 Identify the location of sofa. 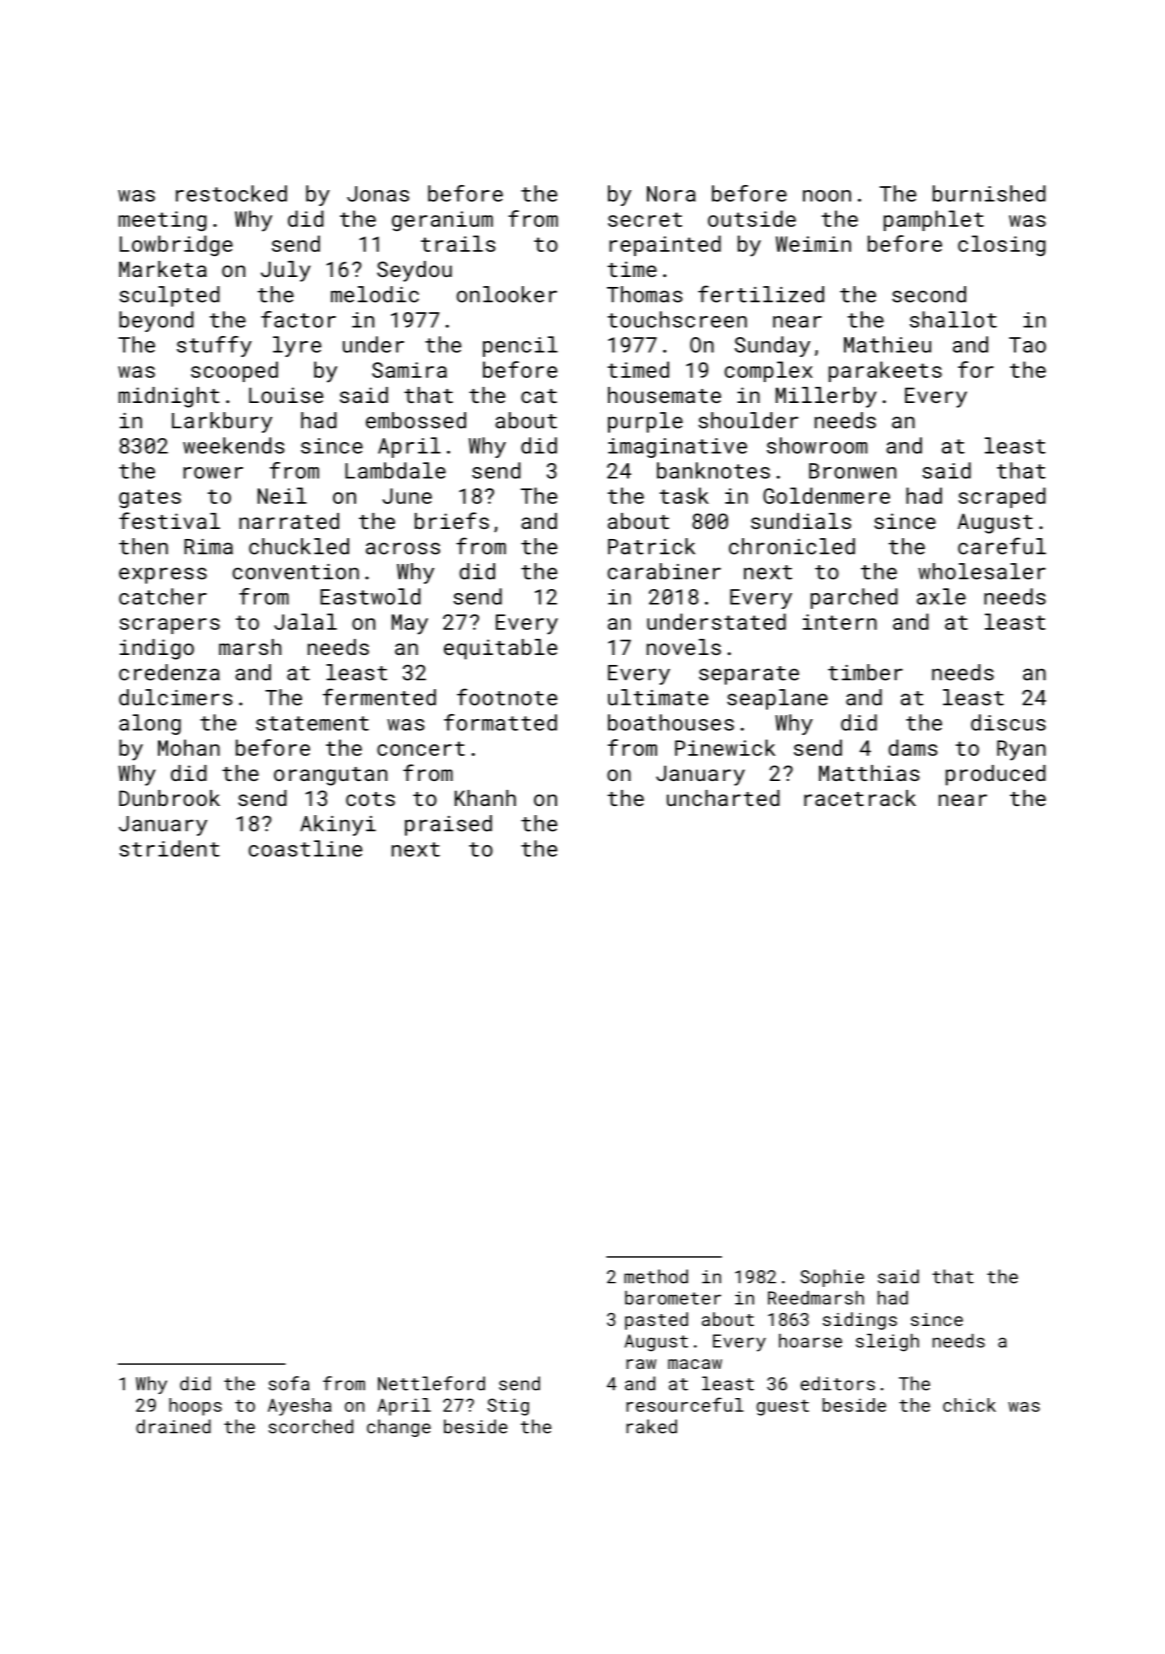
(288, 1383).
